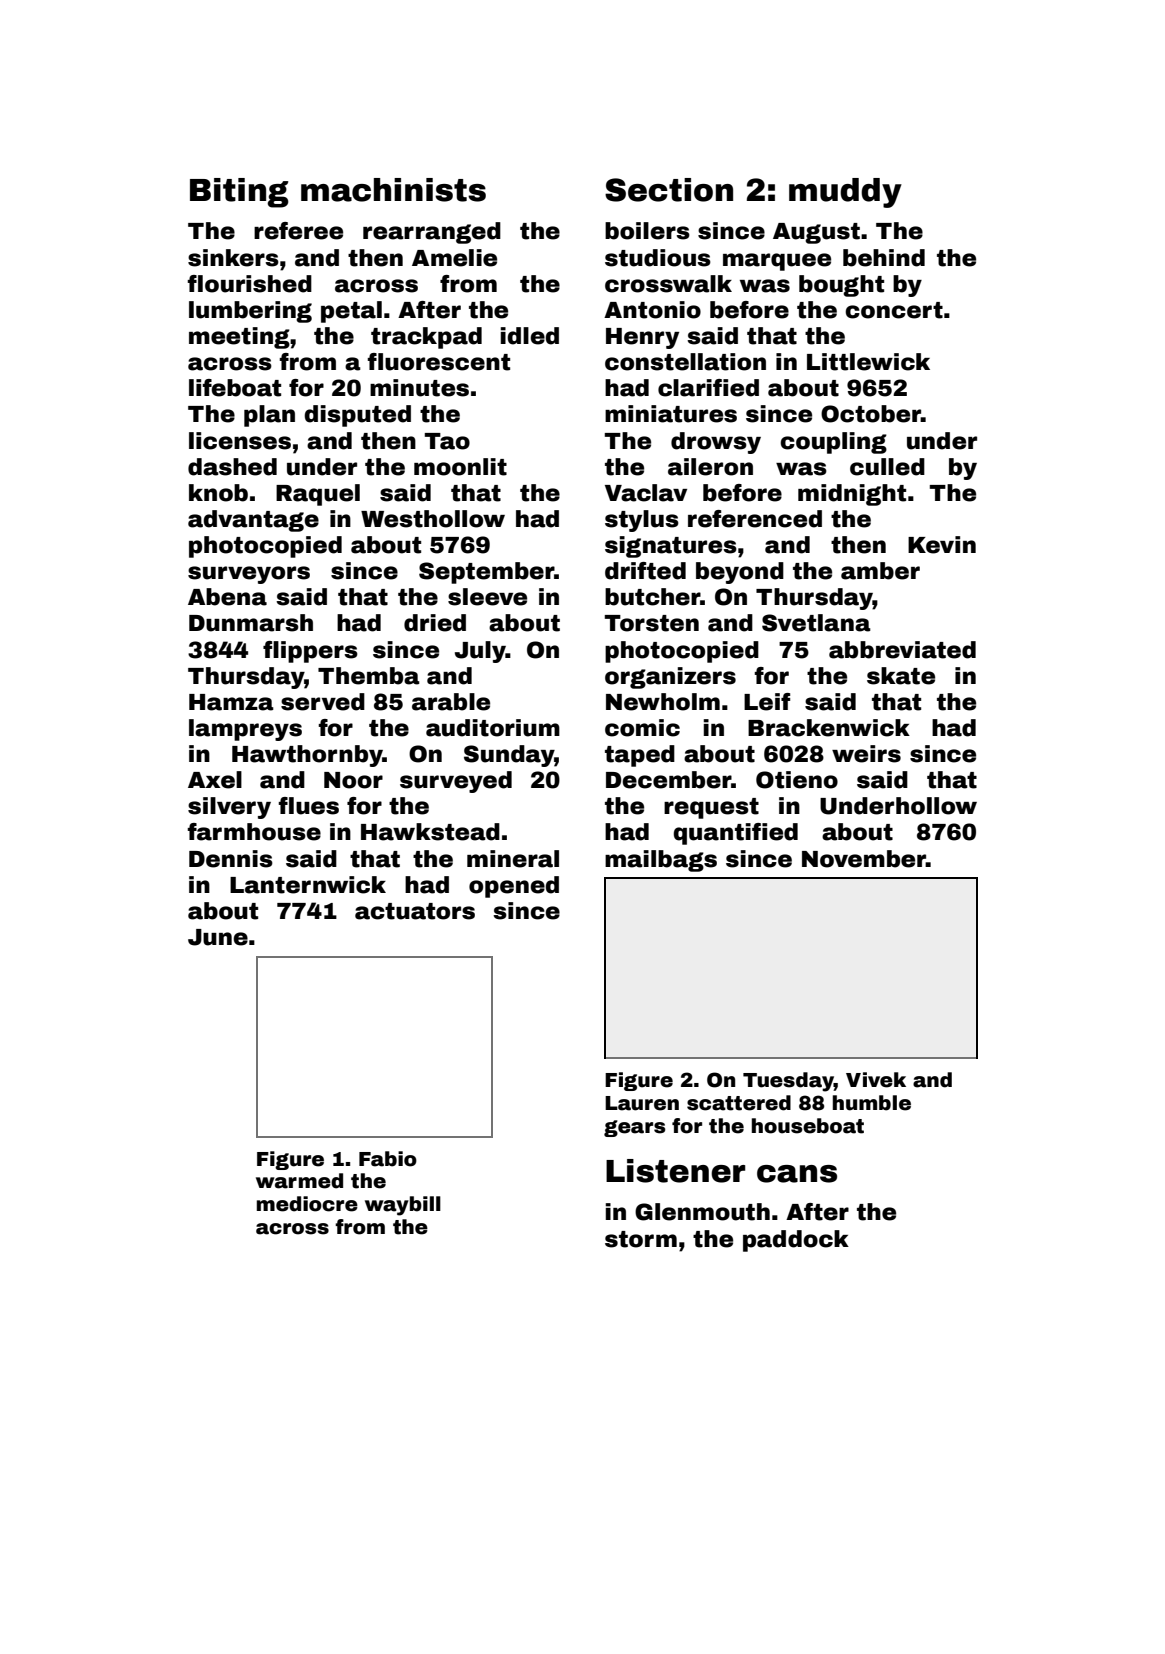 The image size is (1165, 1654). What do you see at coordinates (642, 1103) in the page?
I see `Lauren` at bounding box center [642, 1103].
